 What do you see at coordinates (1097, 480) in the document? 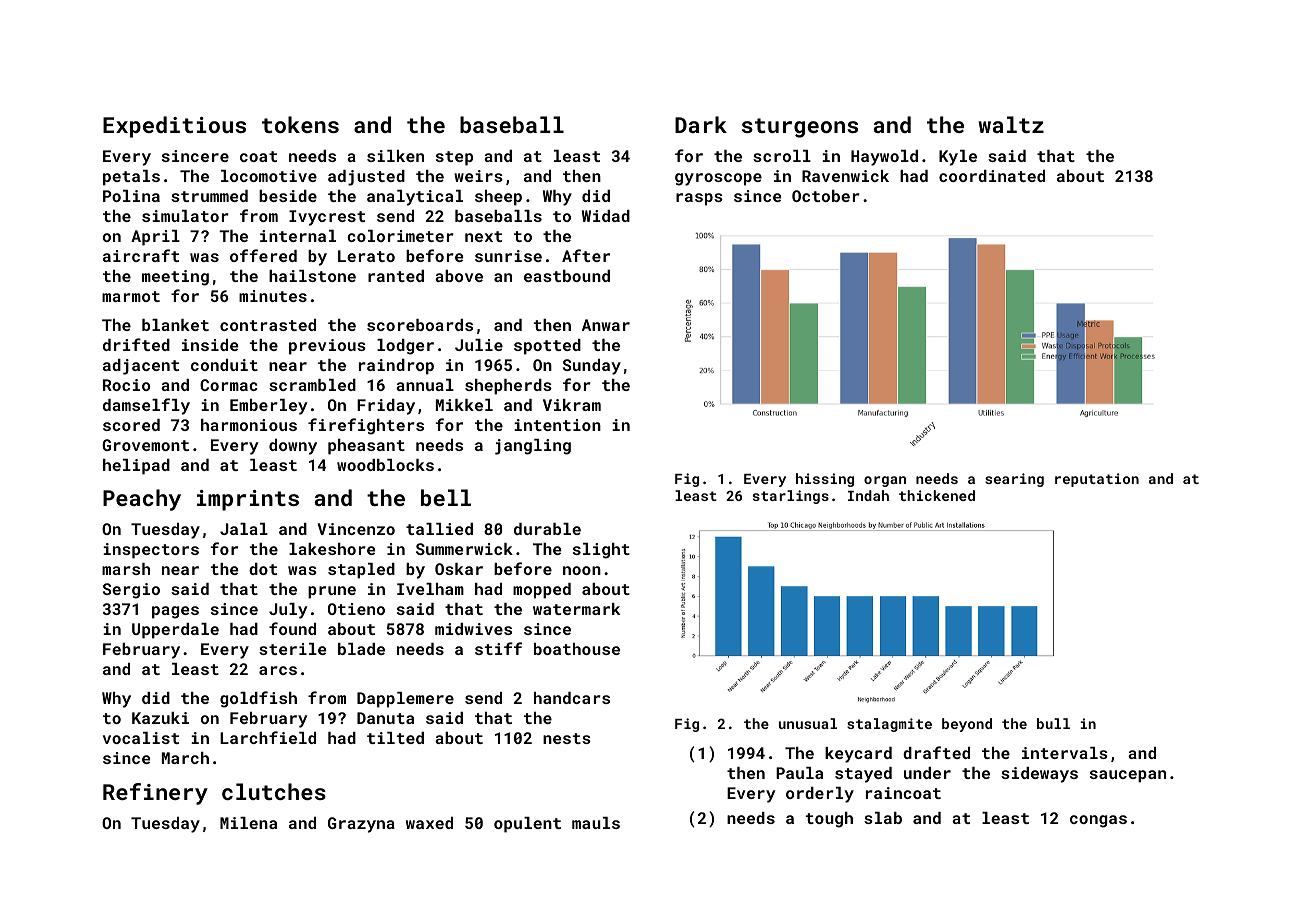
I see `reputation` at bounding box center [1097, 480].
